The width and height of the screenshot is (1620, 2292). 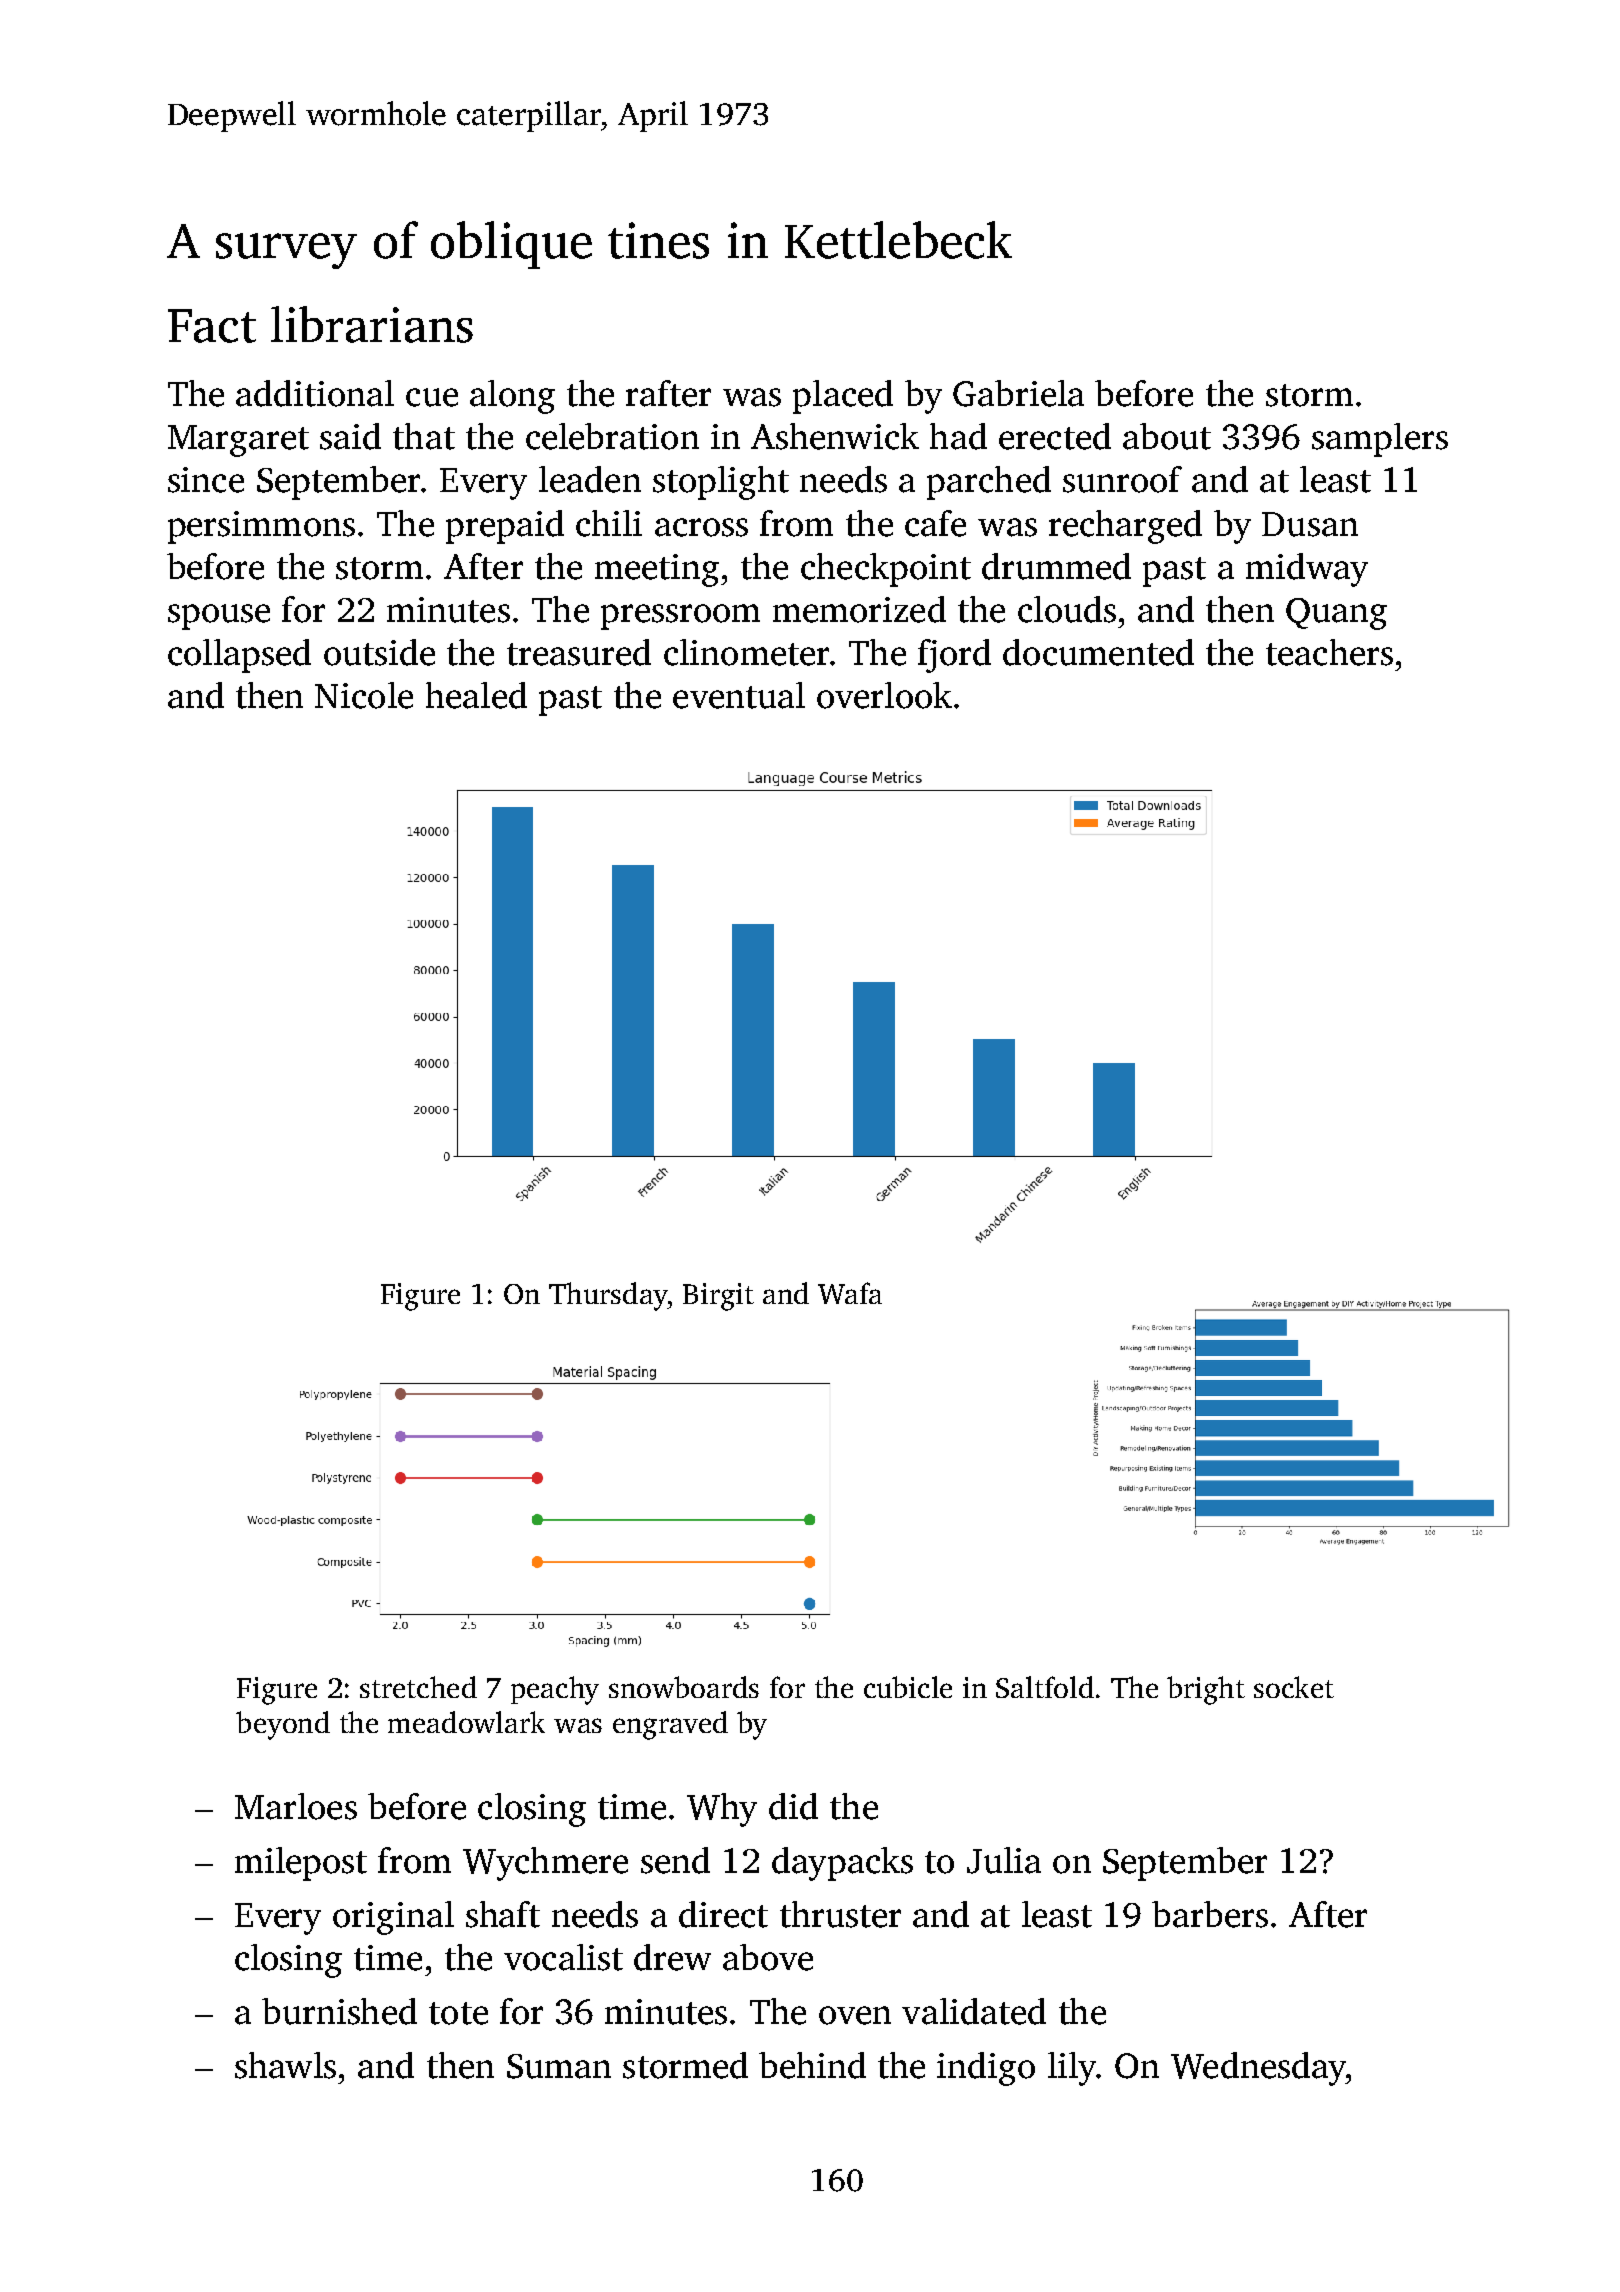 I want to click on lily, so click(x=1072, y=2069).
